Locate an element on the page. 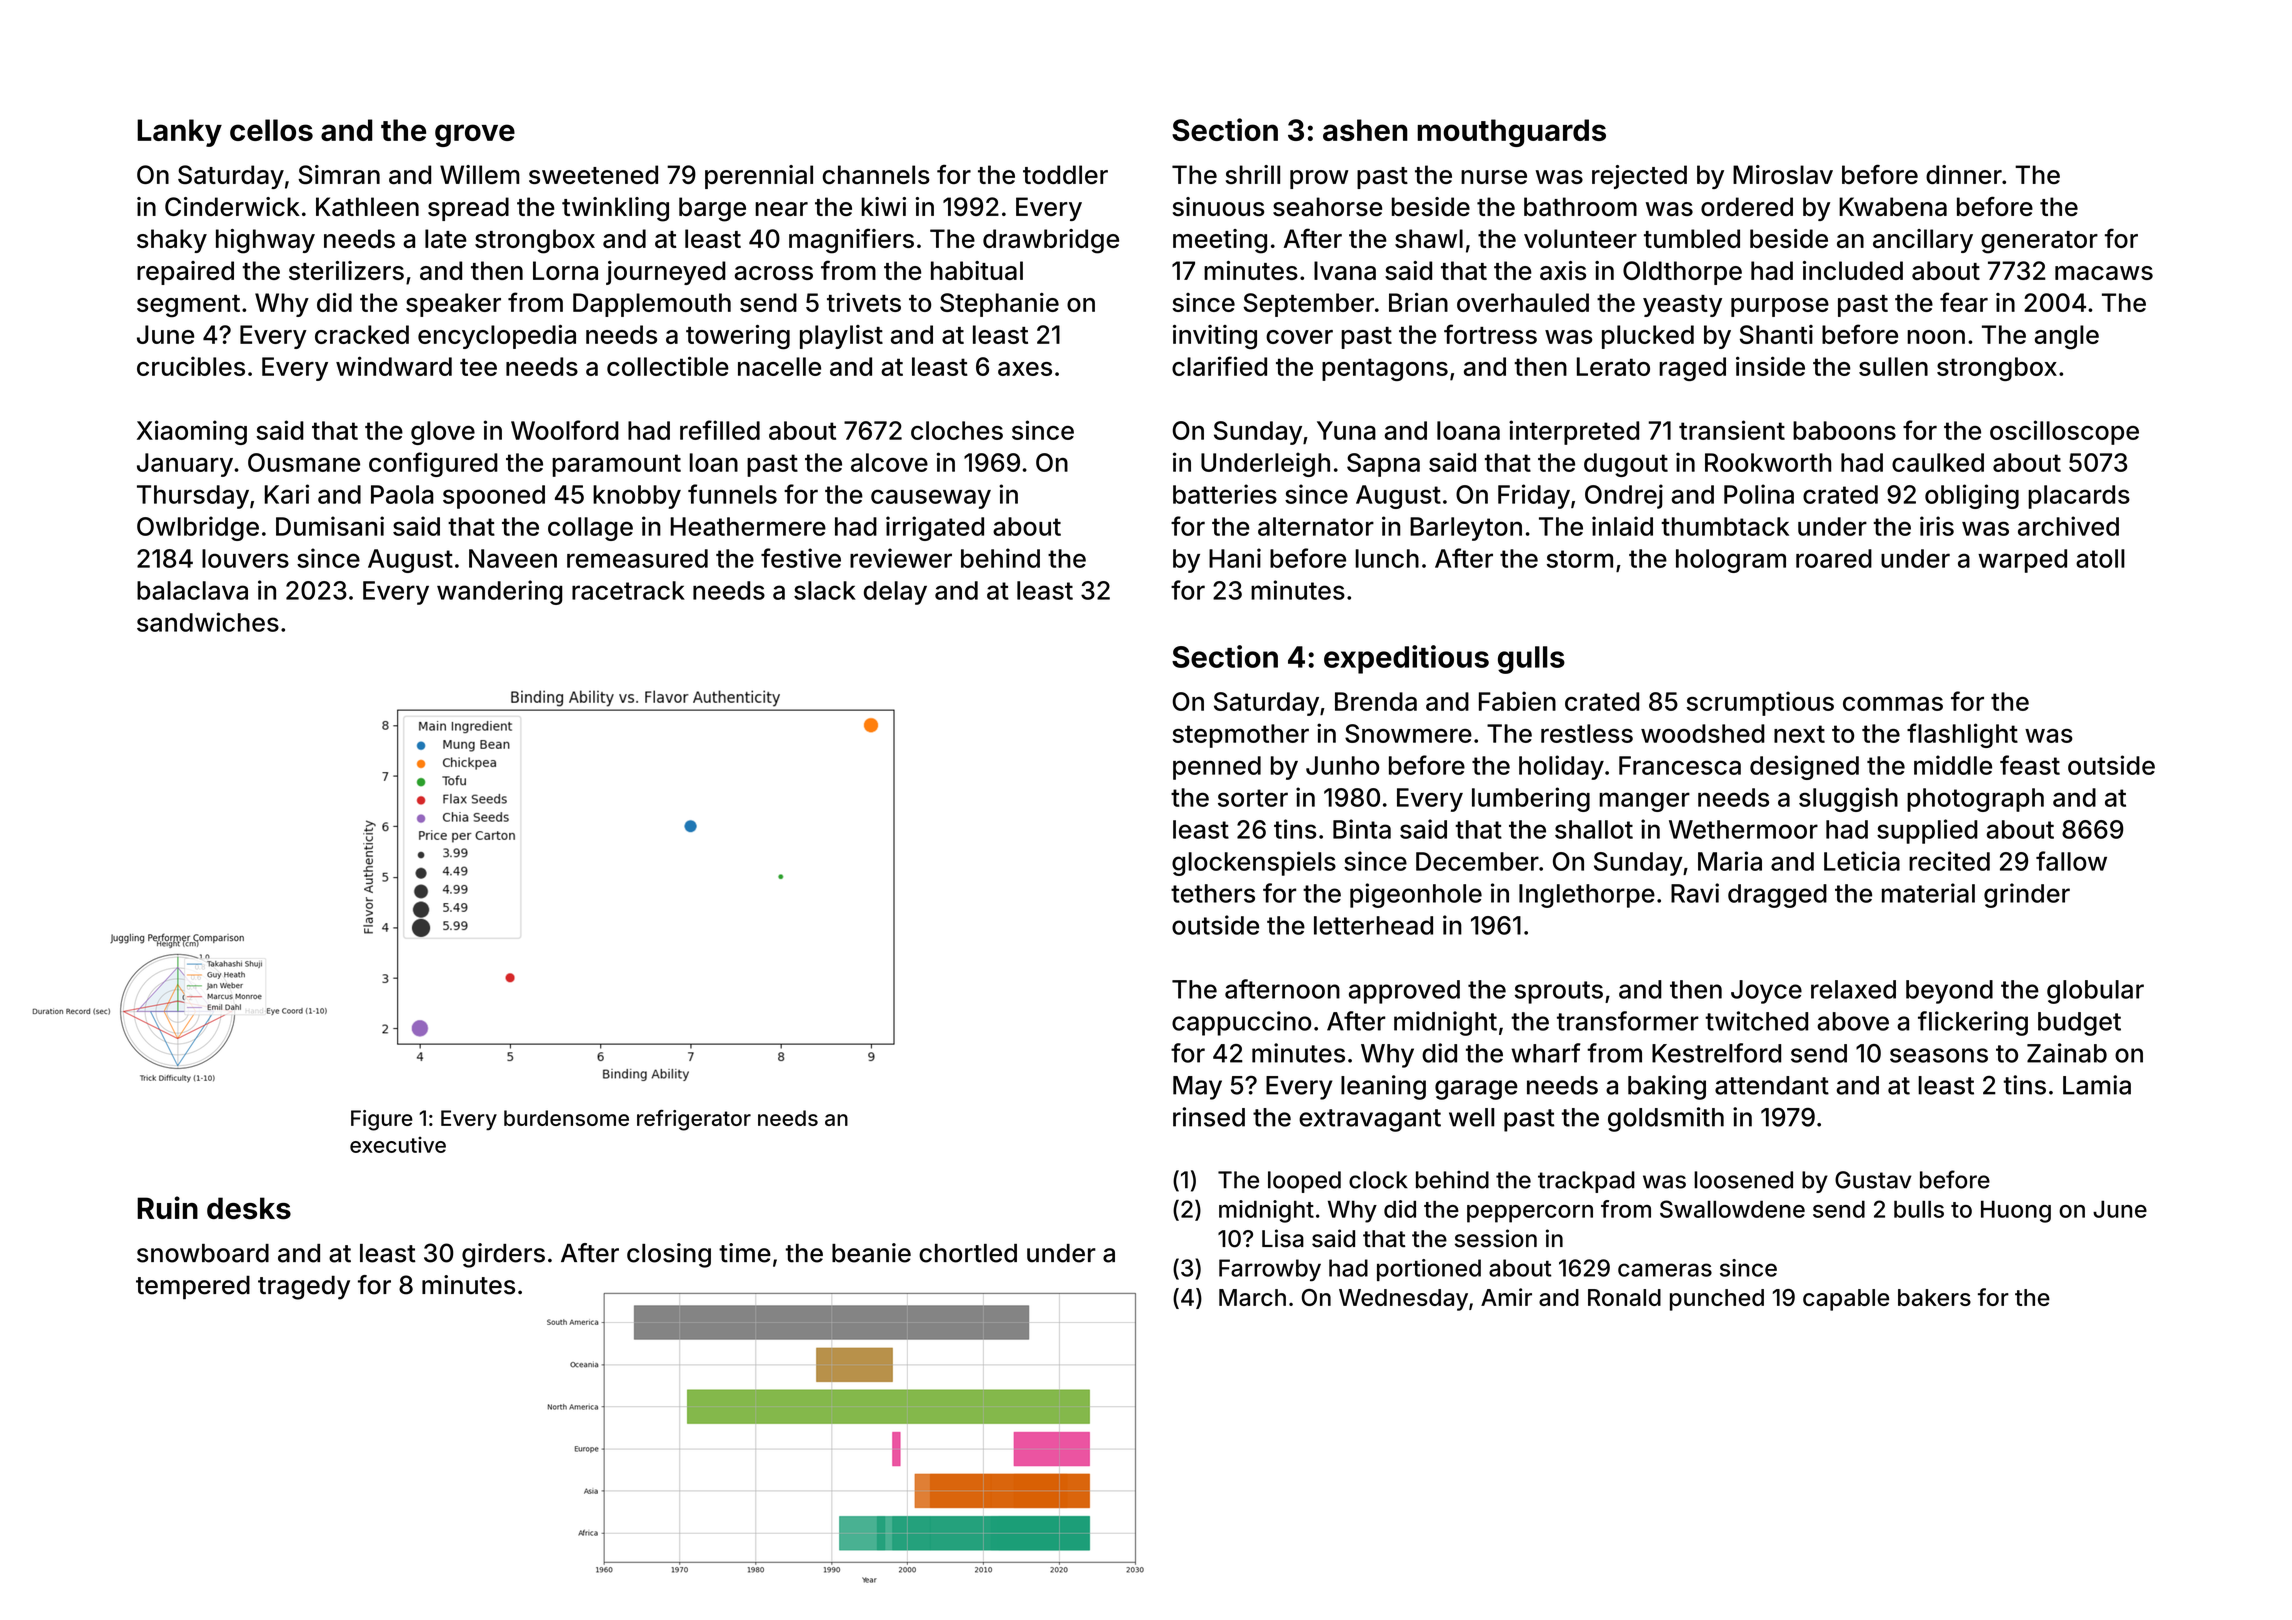 Image resolution: width=2292 pixels, height=1620 pixels. burdensome is located at coordinates (566, 1118).
